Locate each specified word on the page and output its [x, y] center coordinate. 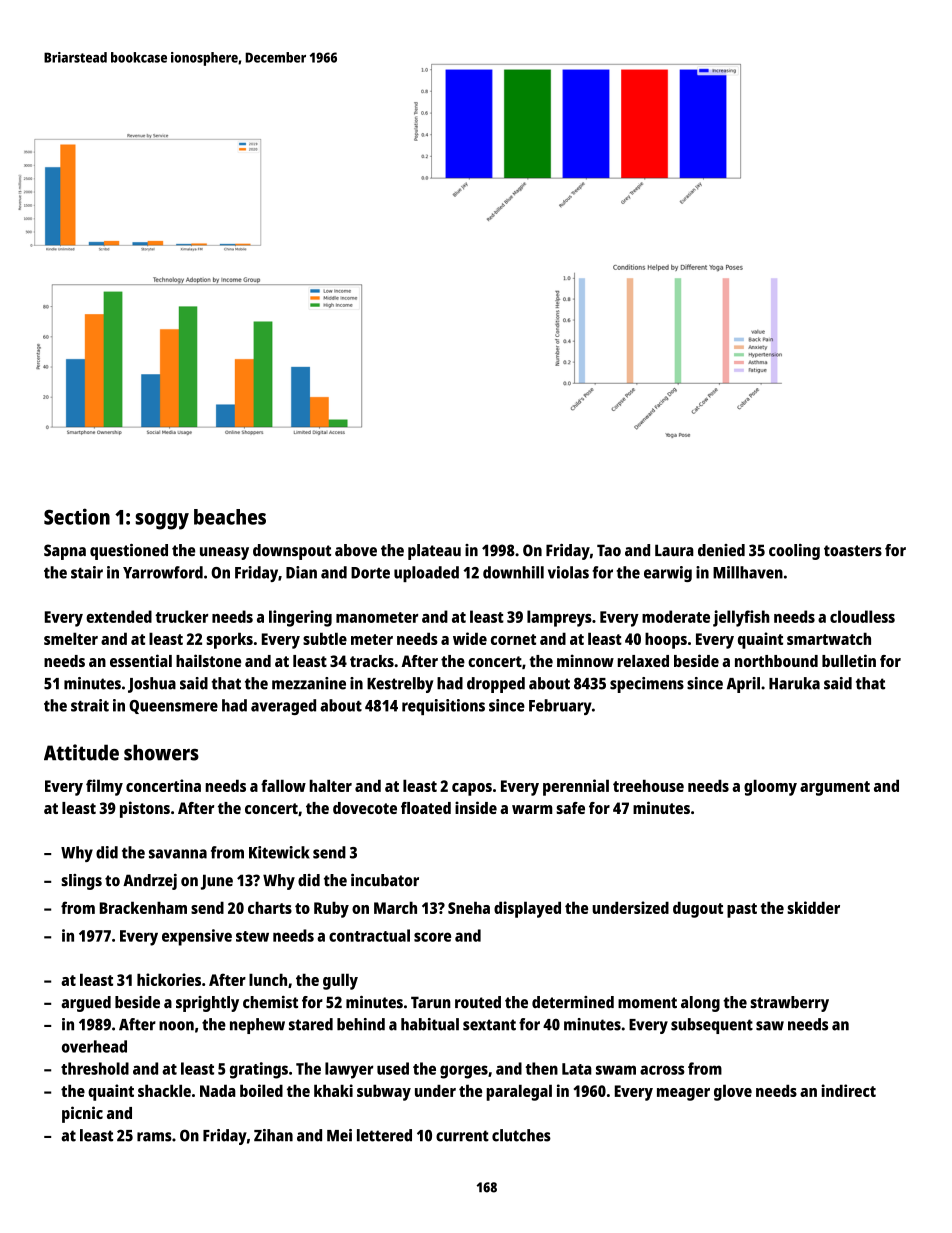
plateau [434, 552]
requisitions [443, 707]
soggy [162, 521]
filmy [104, 787]
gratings [259, 1070]
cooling [794, 552]
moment [647, 1003]
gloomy [770, 787]
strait [90, 705]
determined [573, 1002]
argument [835, 788]
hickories [169, 979]
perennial [576, 787]
